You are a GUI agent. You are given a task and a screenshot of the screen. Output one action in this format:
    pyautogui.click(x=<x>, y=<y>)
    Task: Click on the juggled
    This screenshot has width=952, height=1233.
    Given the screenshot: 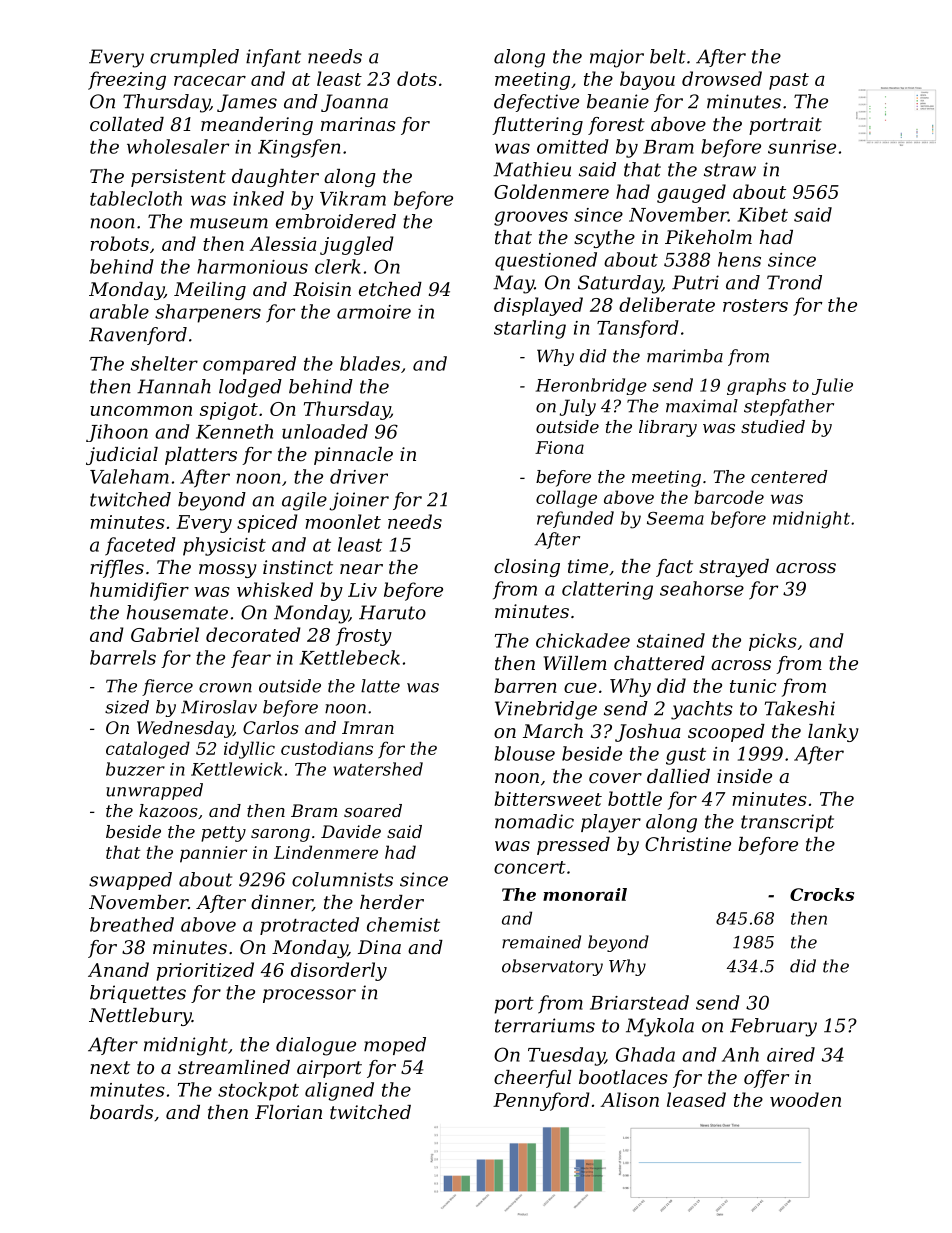 What is the action you would take?
    pyautogui.click(x=357, y=245)
